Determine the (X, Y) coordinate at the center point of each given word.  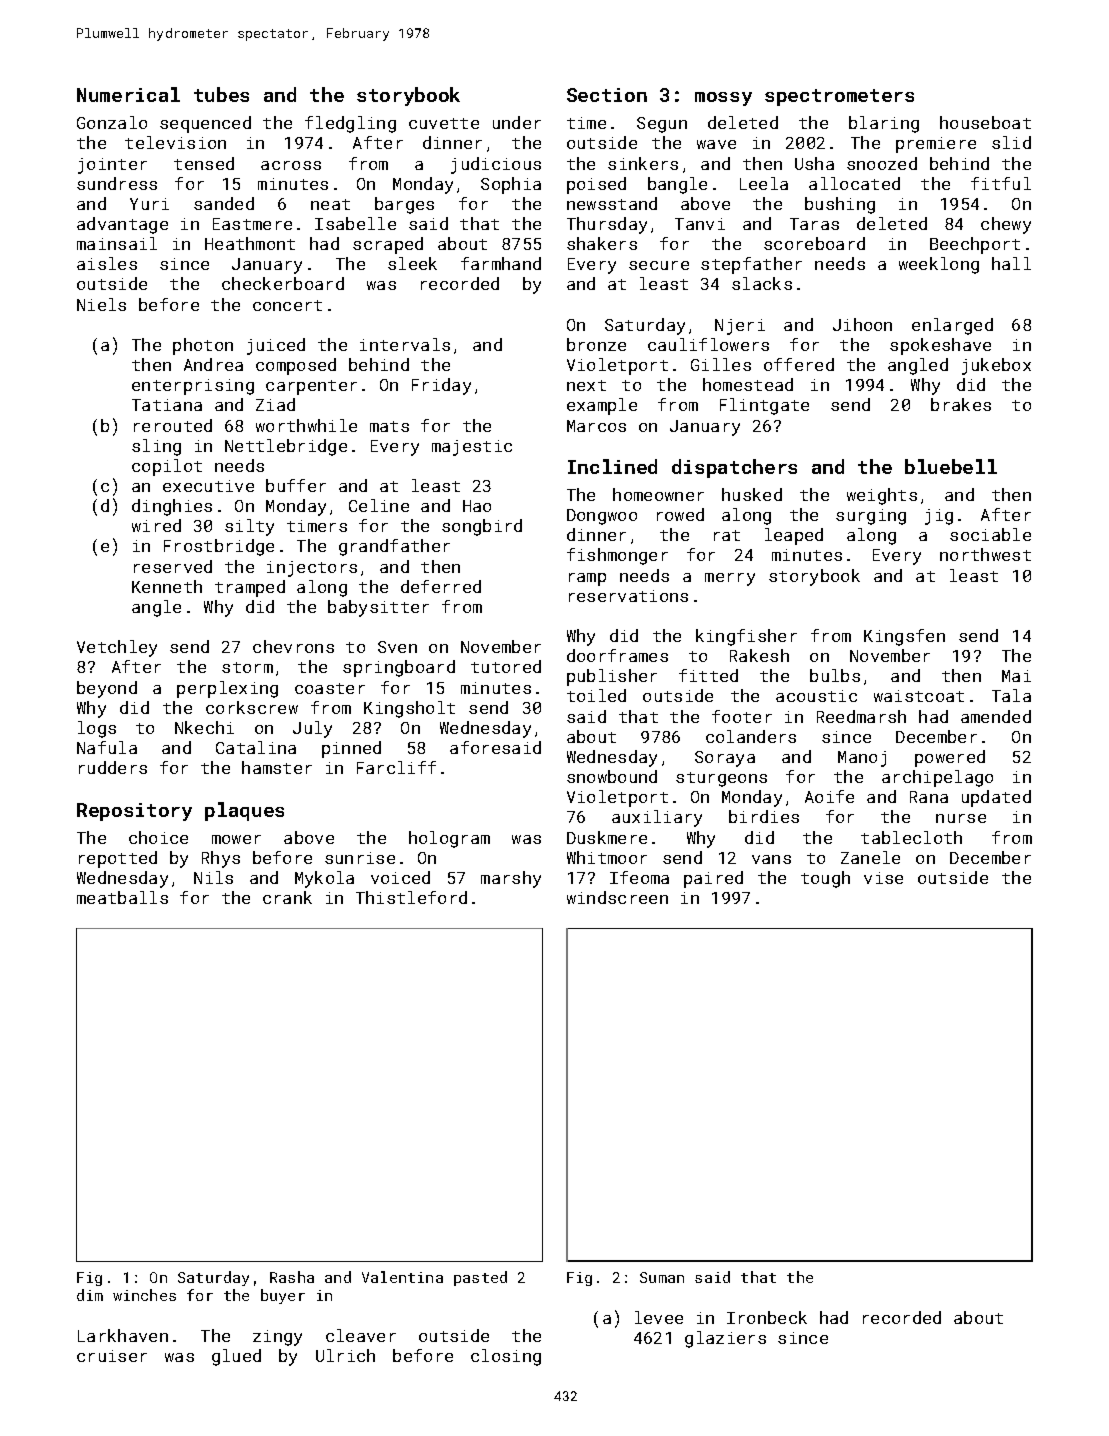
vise (883, 878)
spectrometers (839, 97)
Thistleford (411, 897)
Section (607, 95)
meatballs (122, 897)
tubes (221, 94)
